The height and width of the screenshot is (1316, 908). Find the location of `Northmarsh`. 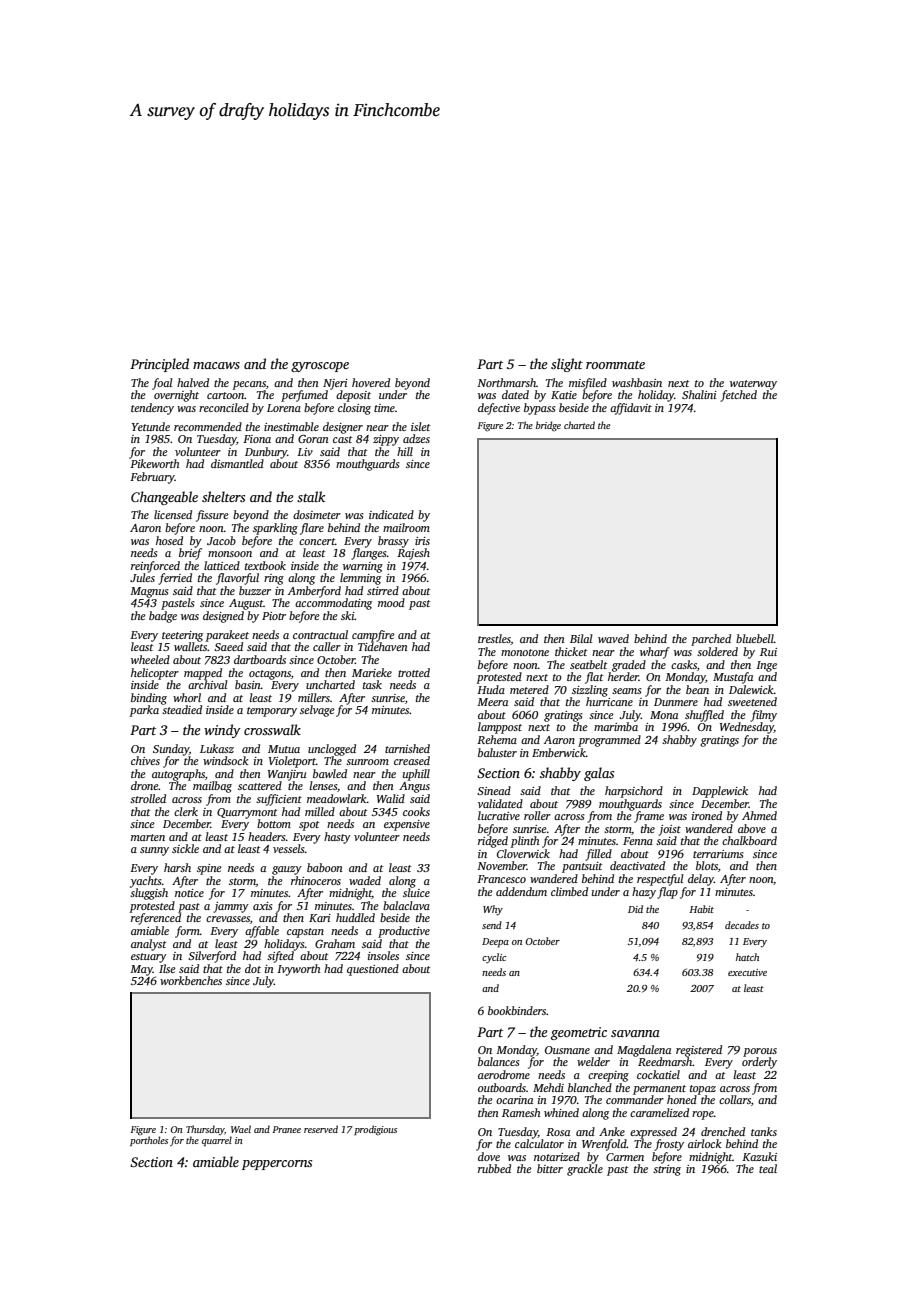

Northmarsh is located at coordinates (506, 382).
